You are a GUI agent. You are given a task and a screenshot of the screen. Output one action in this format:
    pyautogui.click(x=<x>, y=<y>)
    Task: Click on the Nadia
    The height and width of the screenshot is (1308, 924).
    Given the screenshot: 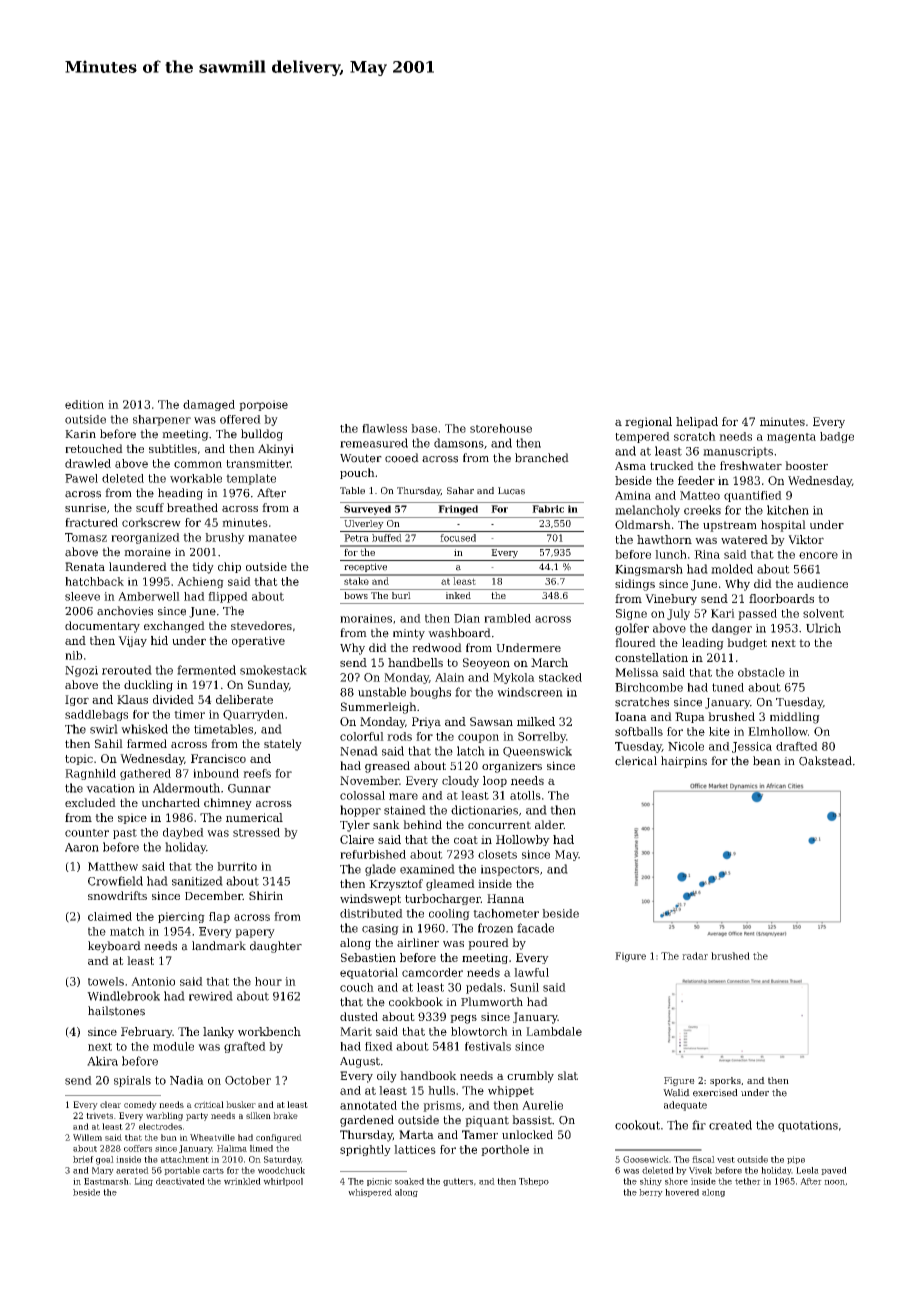 What is the action you would take?
    pyautogui.click(x=187, y=1080)
